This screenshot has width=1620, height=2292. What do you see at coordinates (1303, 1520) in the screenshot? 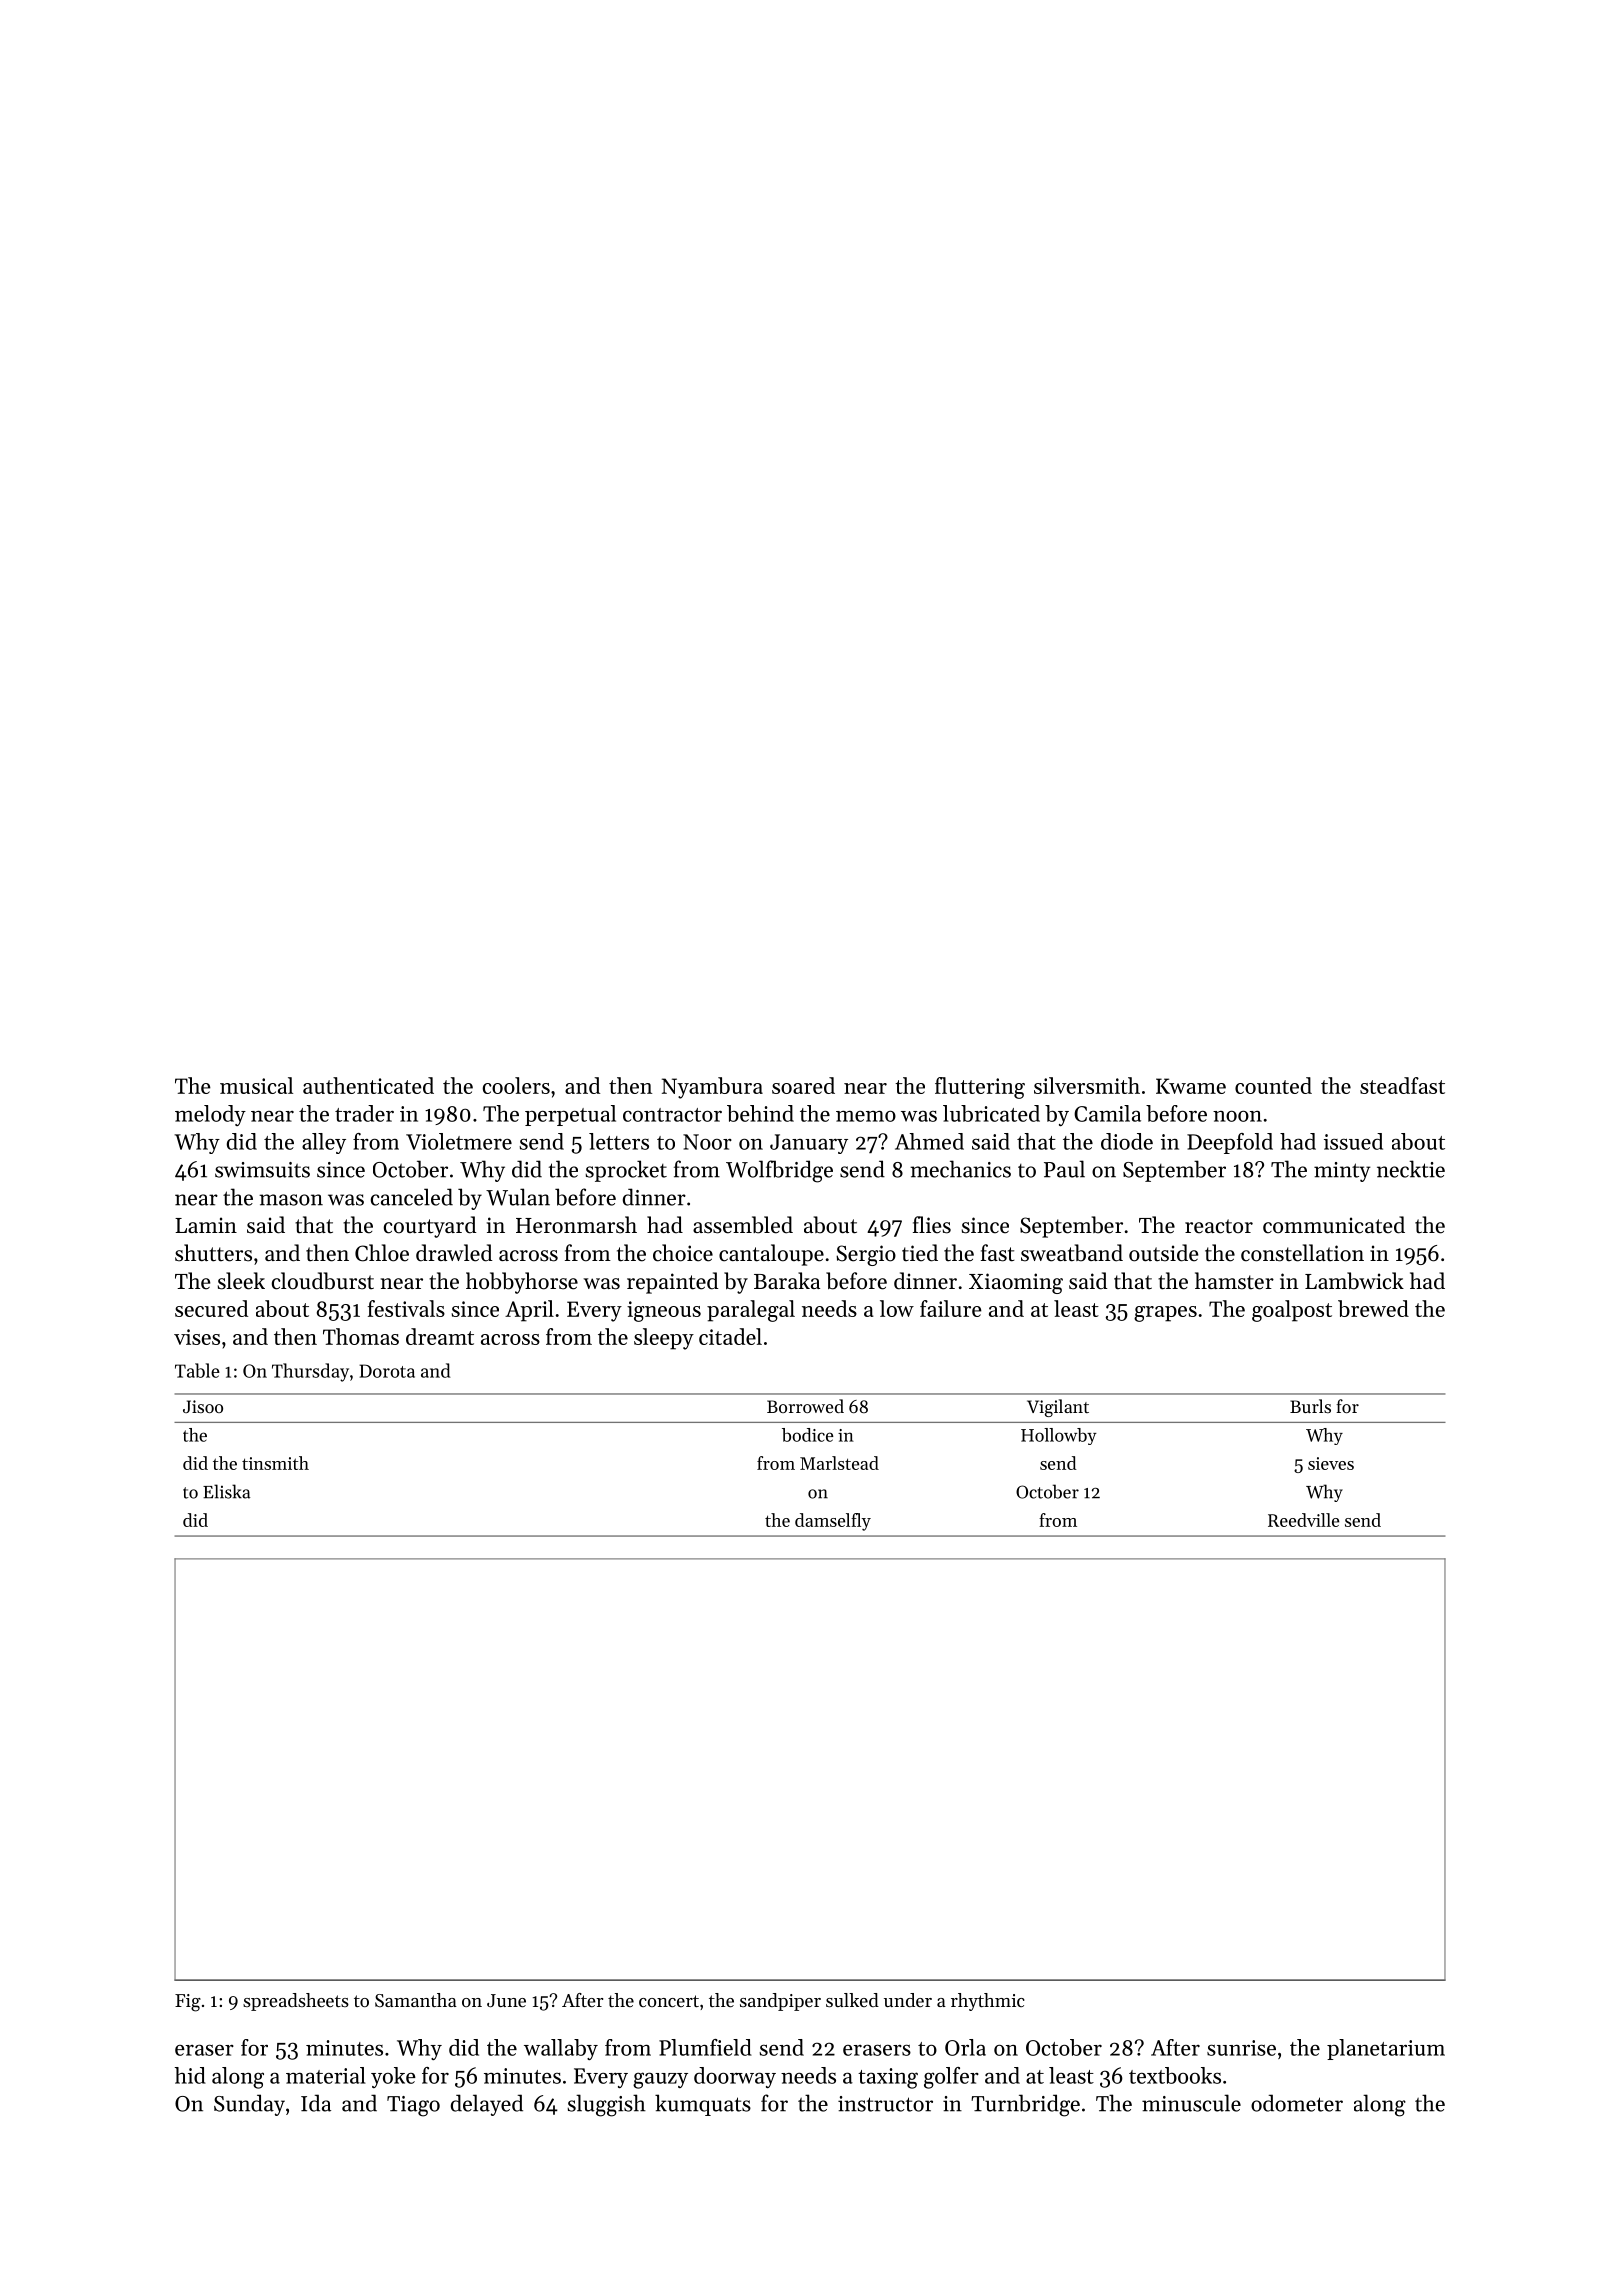
I see `Reedville` at bounding box center [1303, 1520].
